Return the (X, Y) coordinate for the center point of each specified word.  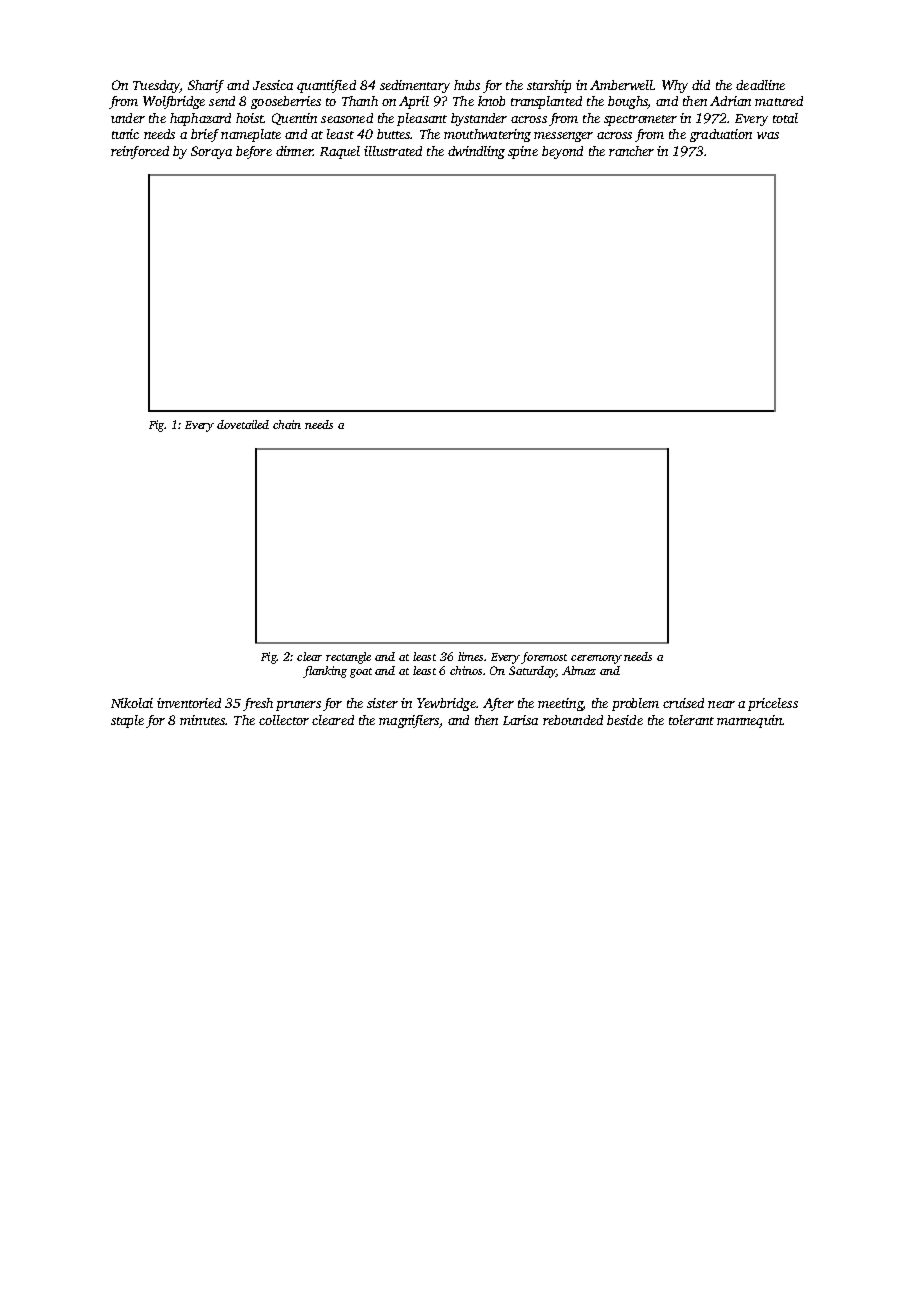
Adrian (730, 101)
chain (287, 424)
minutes (202, 720)
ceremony (596, 659)
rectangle (348, 658)
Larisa (520, 720)
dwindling (476, 152)
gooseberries (286, 102)
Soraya (211, 152)
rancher (631, 151)
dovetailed (243, 424)
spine (523, 152)
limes (470, 656)
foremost (544, 658)
